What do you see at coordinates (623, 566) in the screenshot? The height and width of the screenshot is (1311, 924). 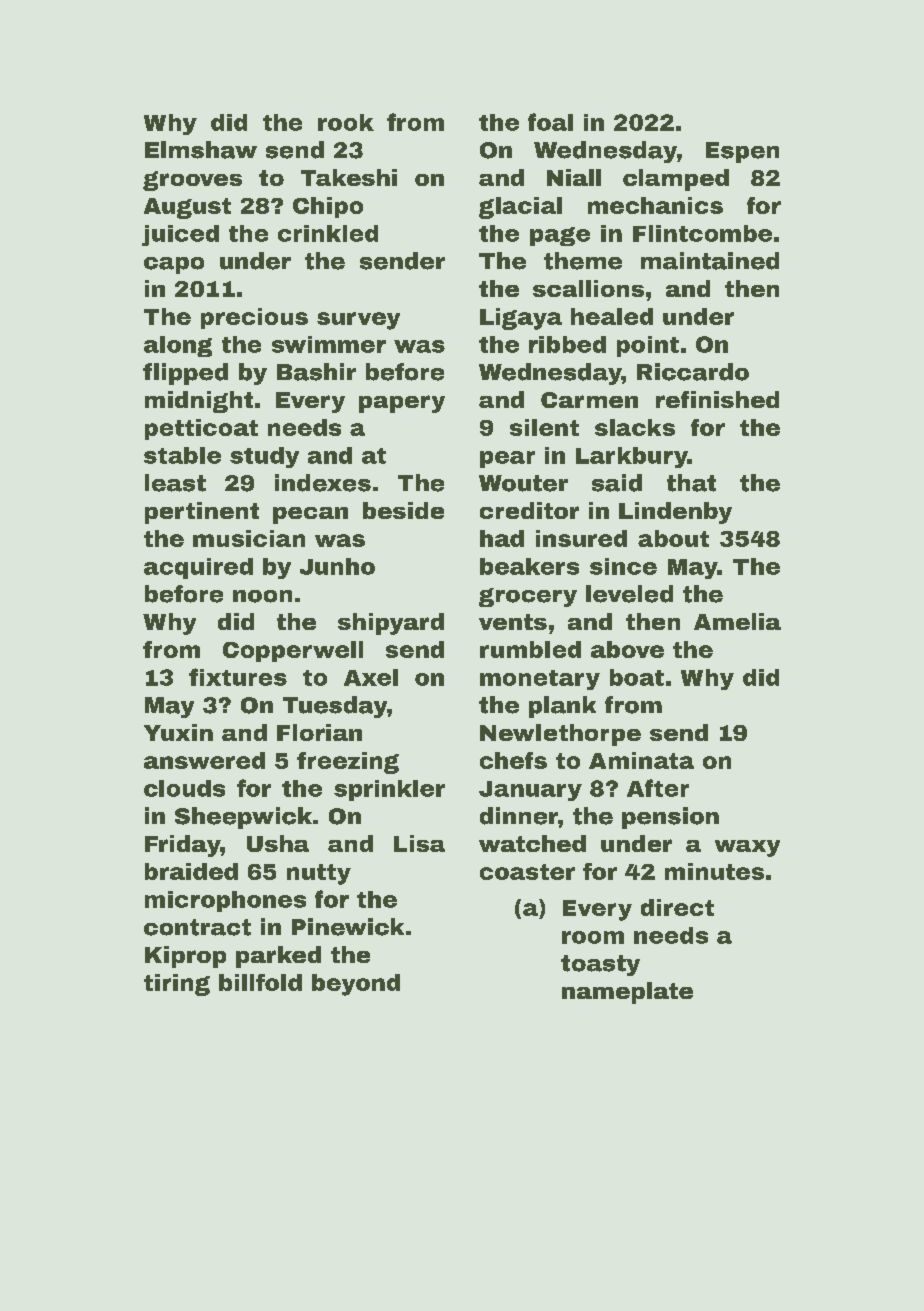 I see `since` at bounding box center [623, 566].
